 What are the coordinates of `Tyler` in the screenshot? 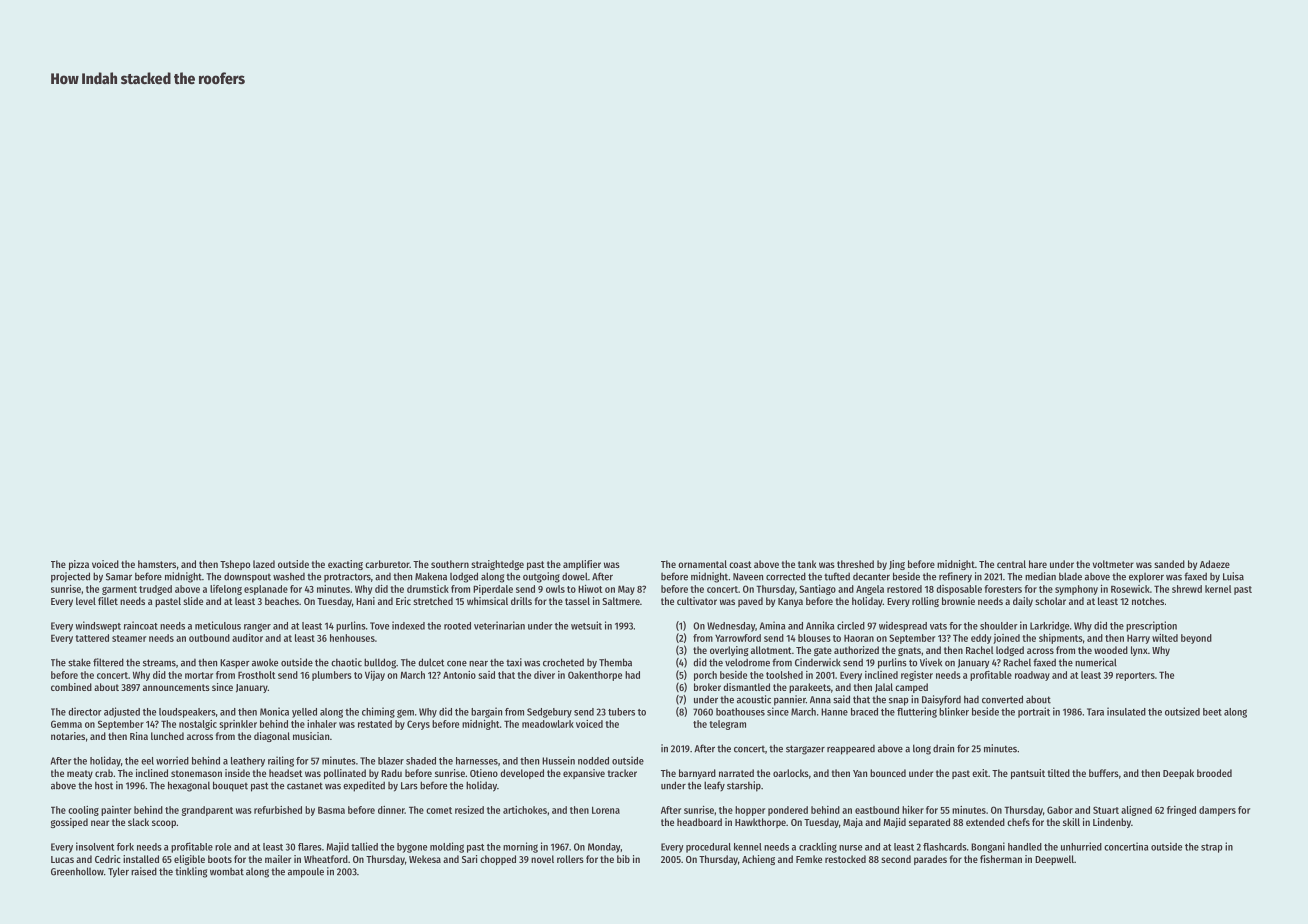 It's located at (118, 872).
